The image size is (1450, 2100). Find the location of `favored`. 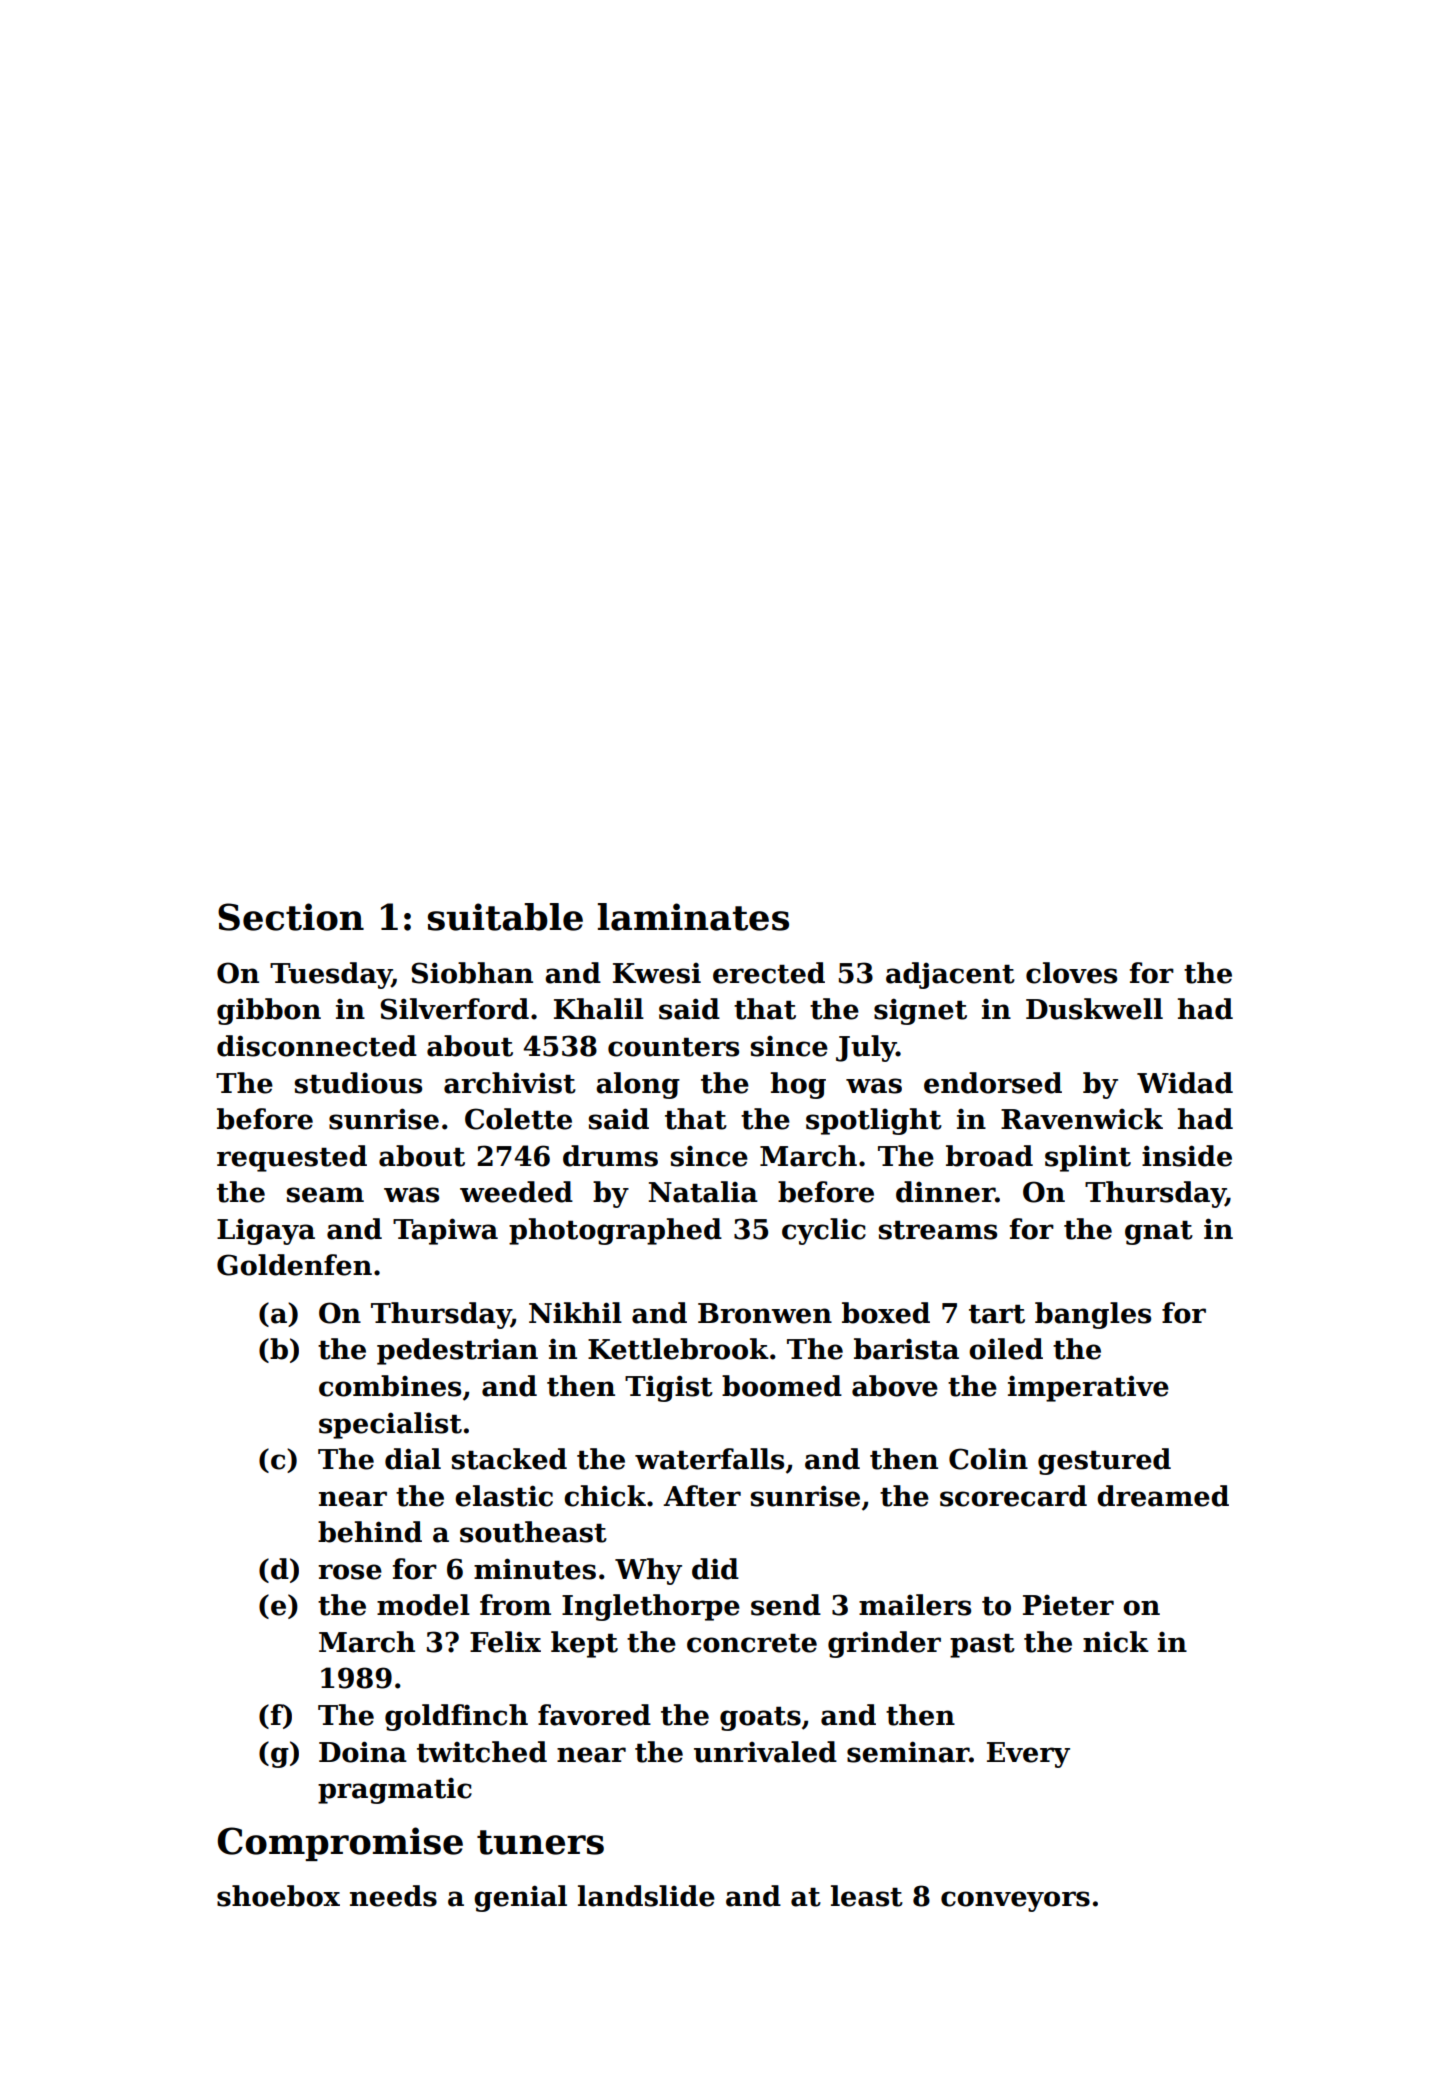

favored is located at coordinates (594, 1715).
